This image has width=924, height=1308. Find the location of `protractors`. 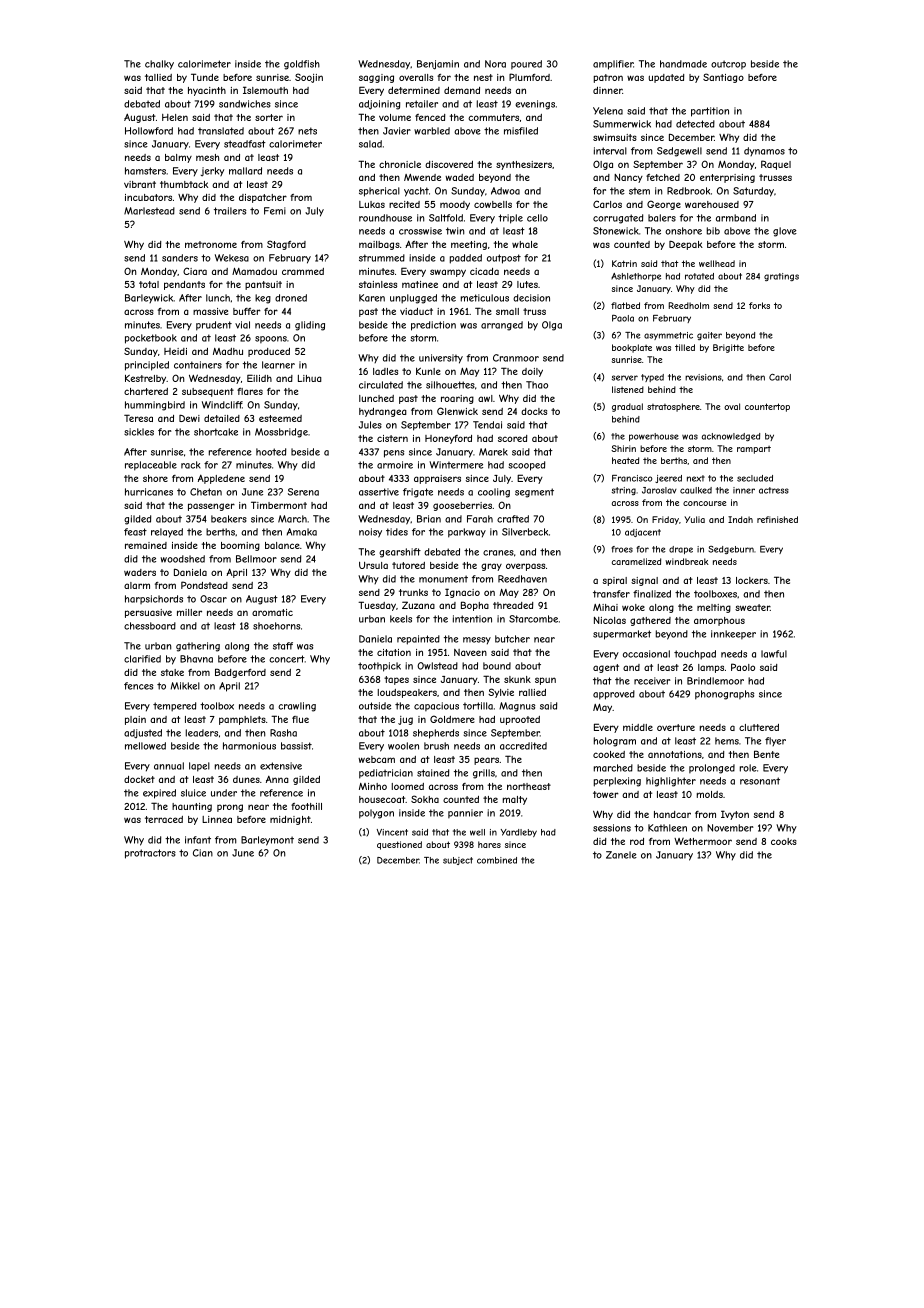

protractors is located at coordinates (150, 854).
